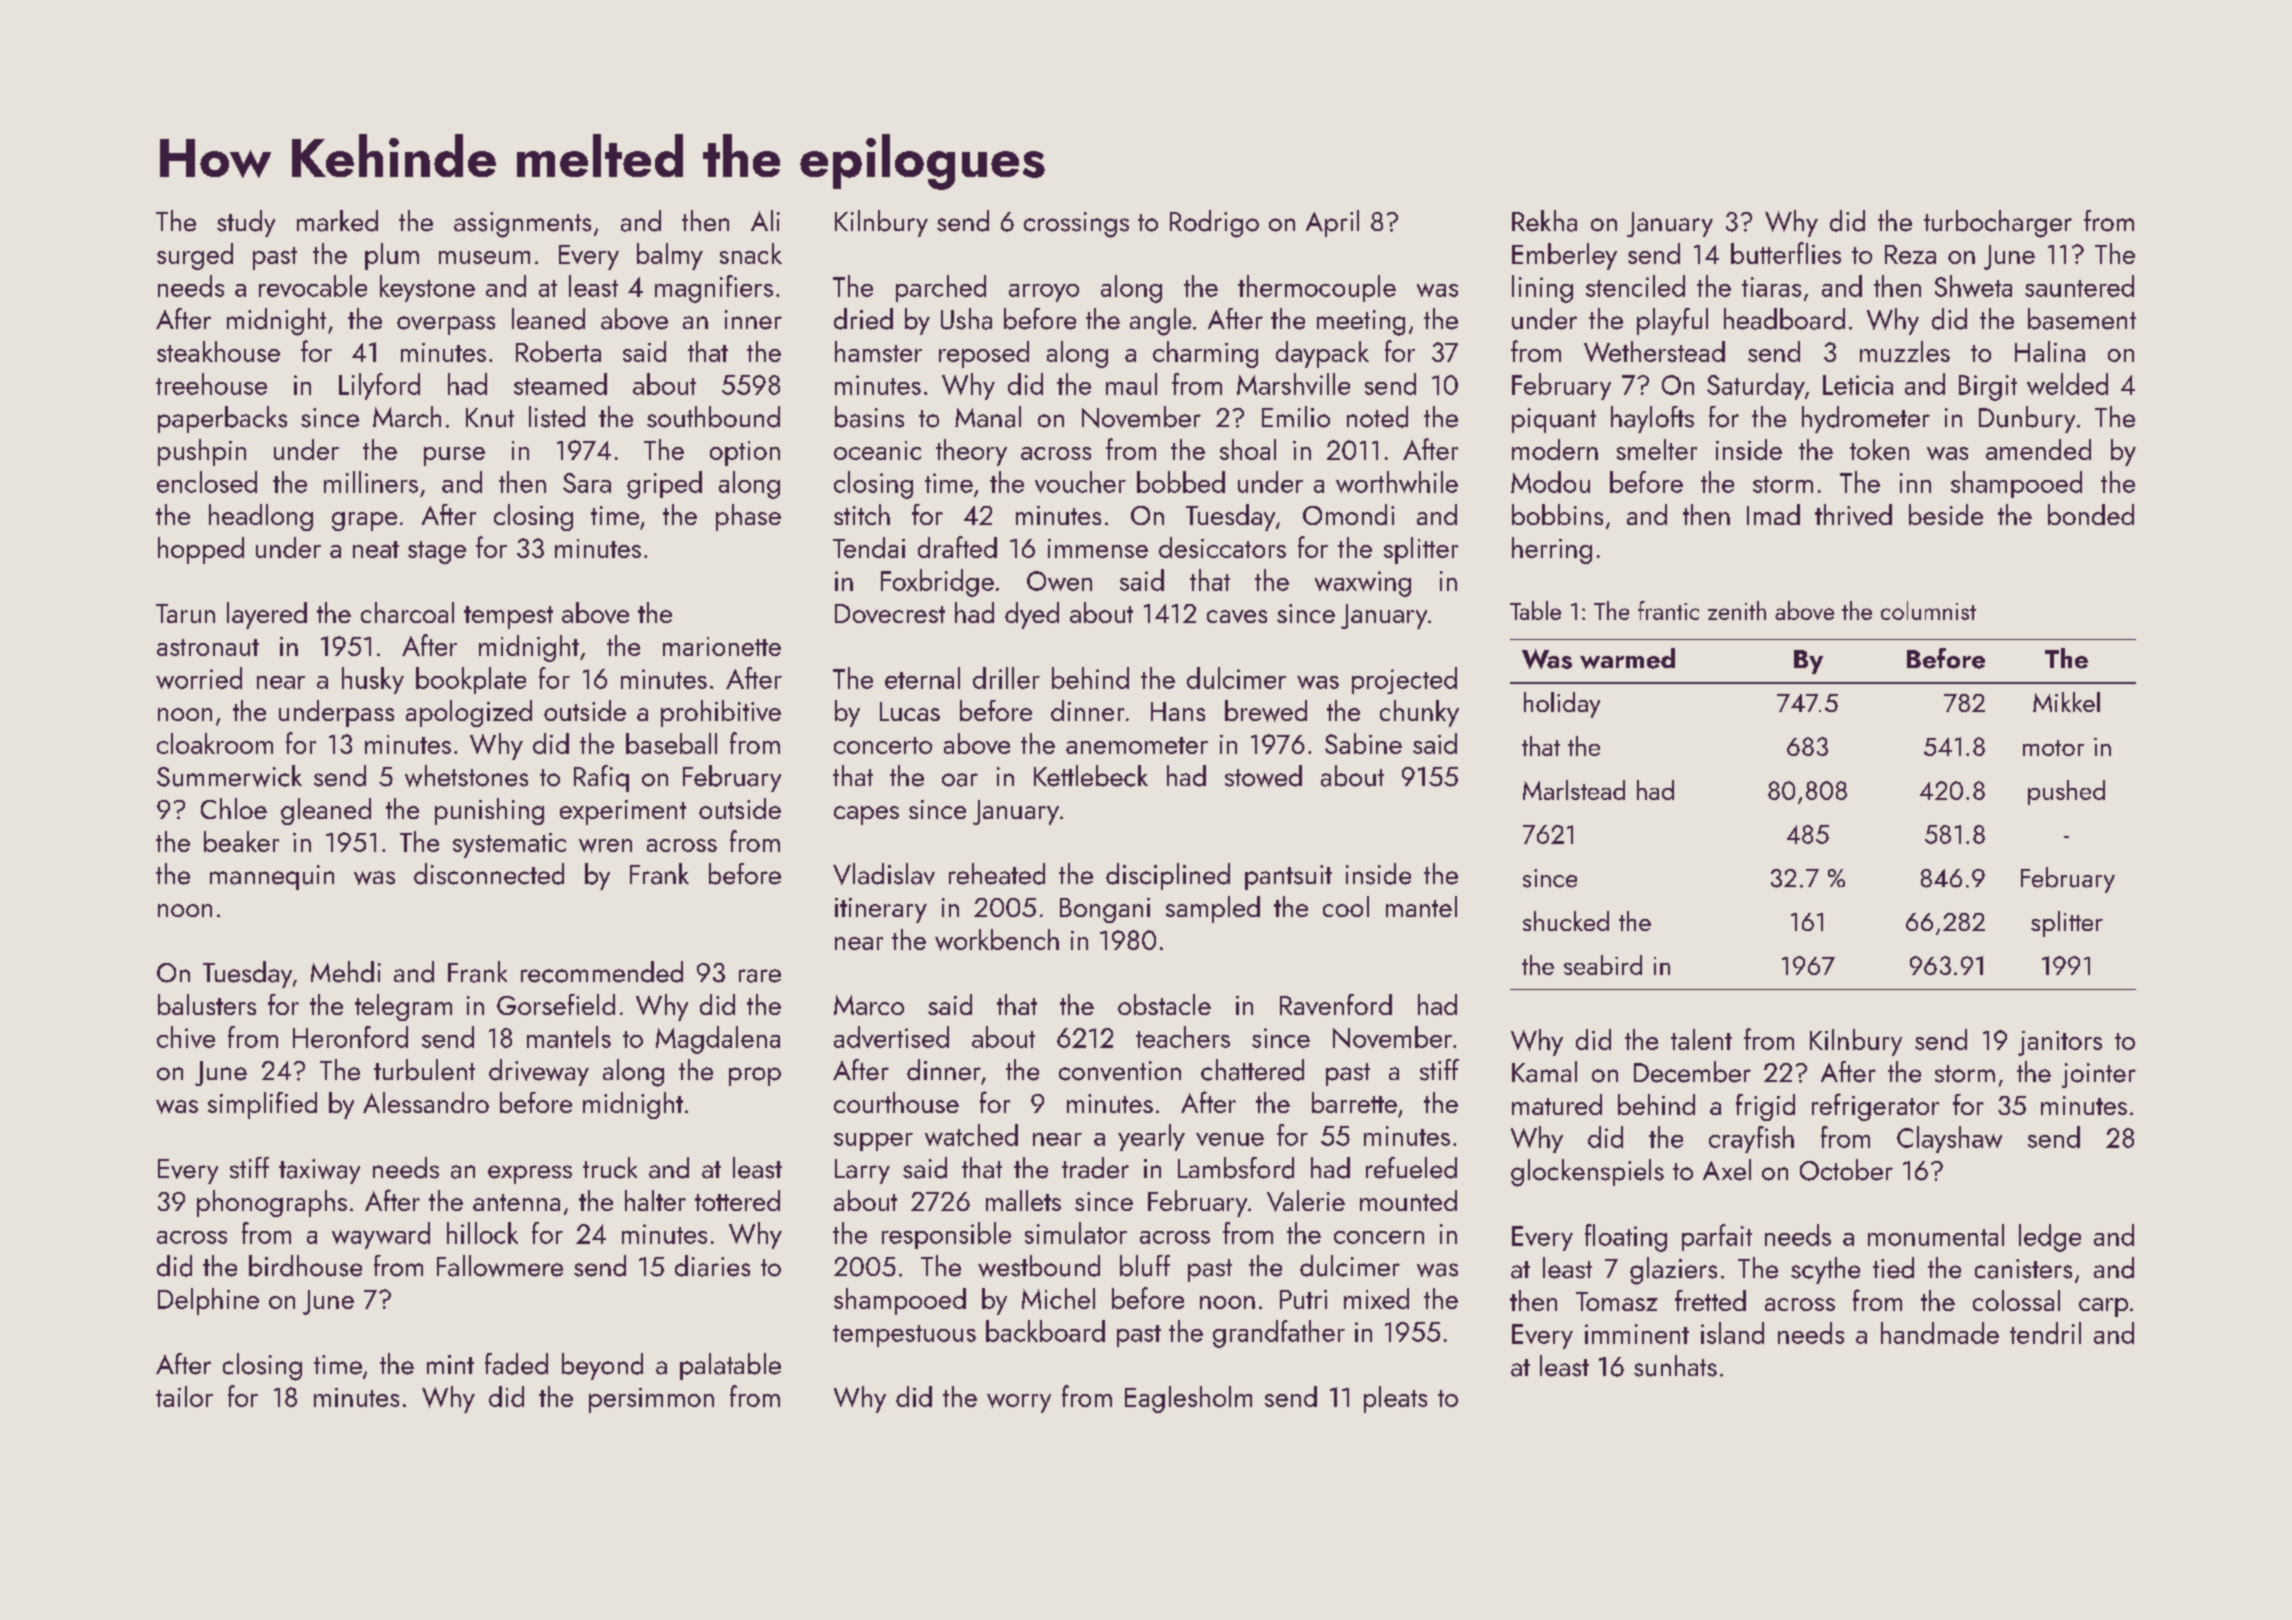  Describe the element at coordinates (651, 1400) in the page. I see `persimmon` at that location.
